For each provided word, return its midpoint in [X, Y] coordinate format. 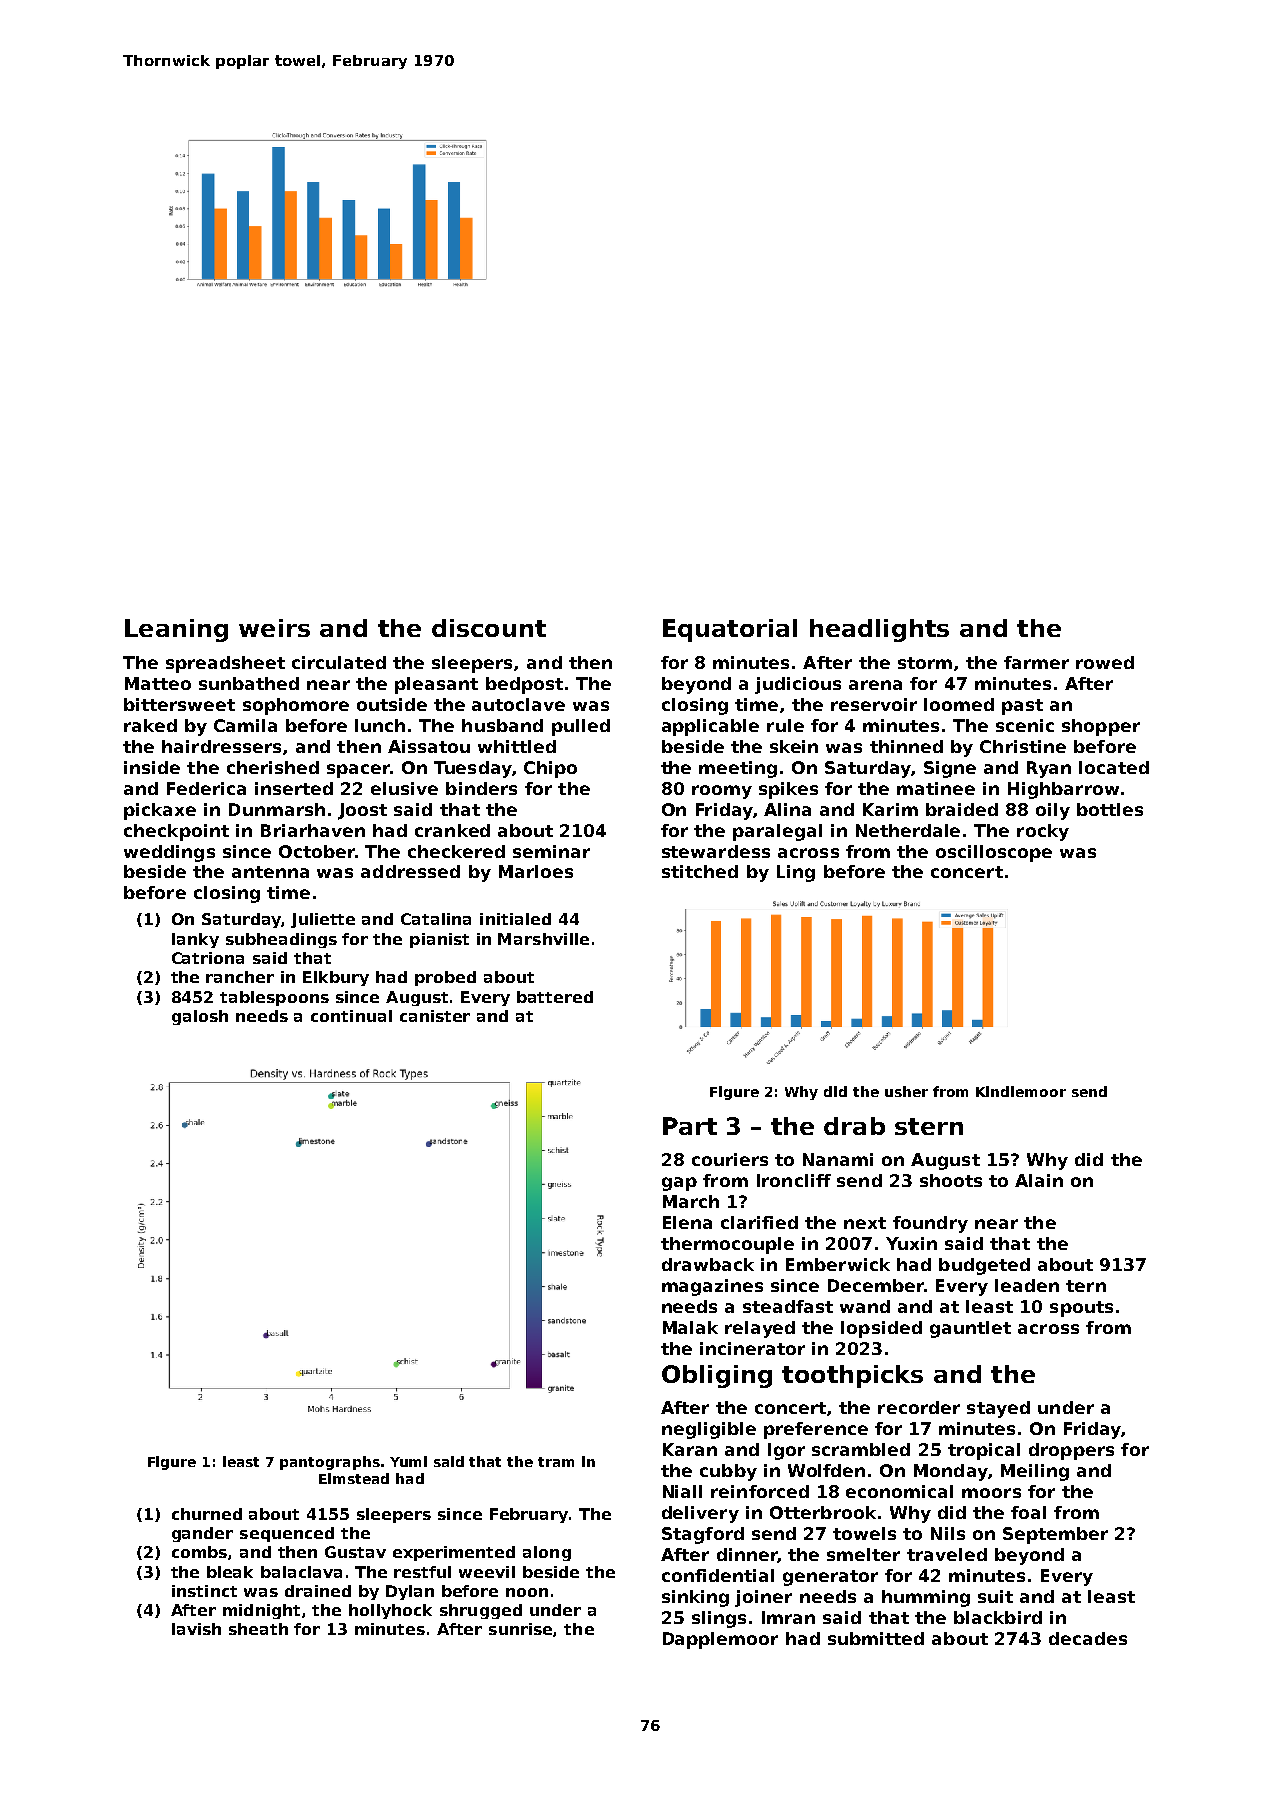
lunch [380, 725]
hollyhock [390, 1611]
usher [906, 1091]
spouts [1081, 1309]
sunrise [520, 1629]
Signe [950, 769]
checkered [456, 851]
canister [435, 1016]
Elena [687, 1222]
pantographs [330, 1463]
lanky [195, 940]
